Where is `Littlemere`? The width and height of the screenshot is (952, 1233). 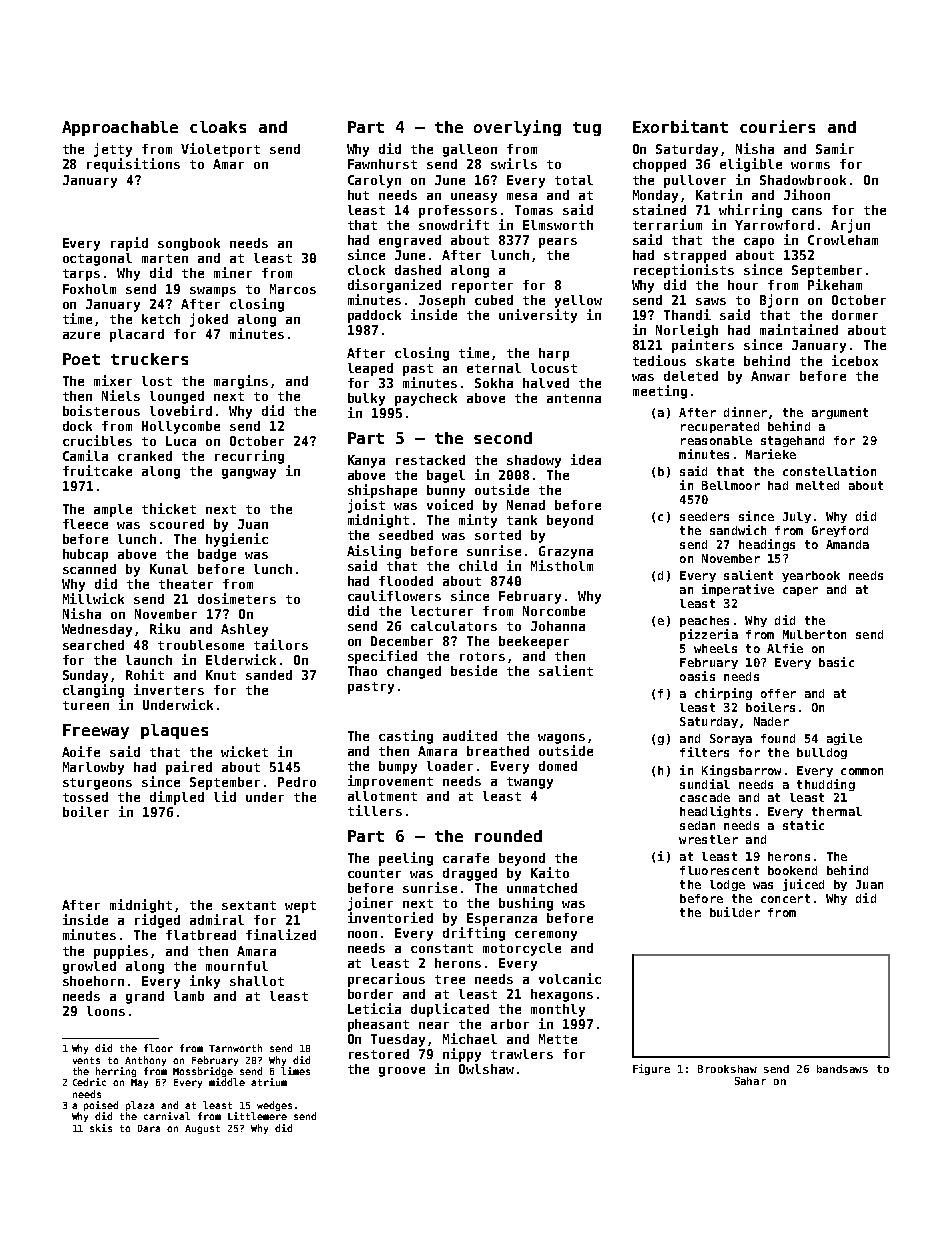 Littlemere is located at coordinates (257, 1116).
